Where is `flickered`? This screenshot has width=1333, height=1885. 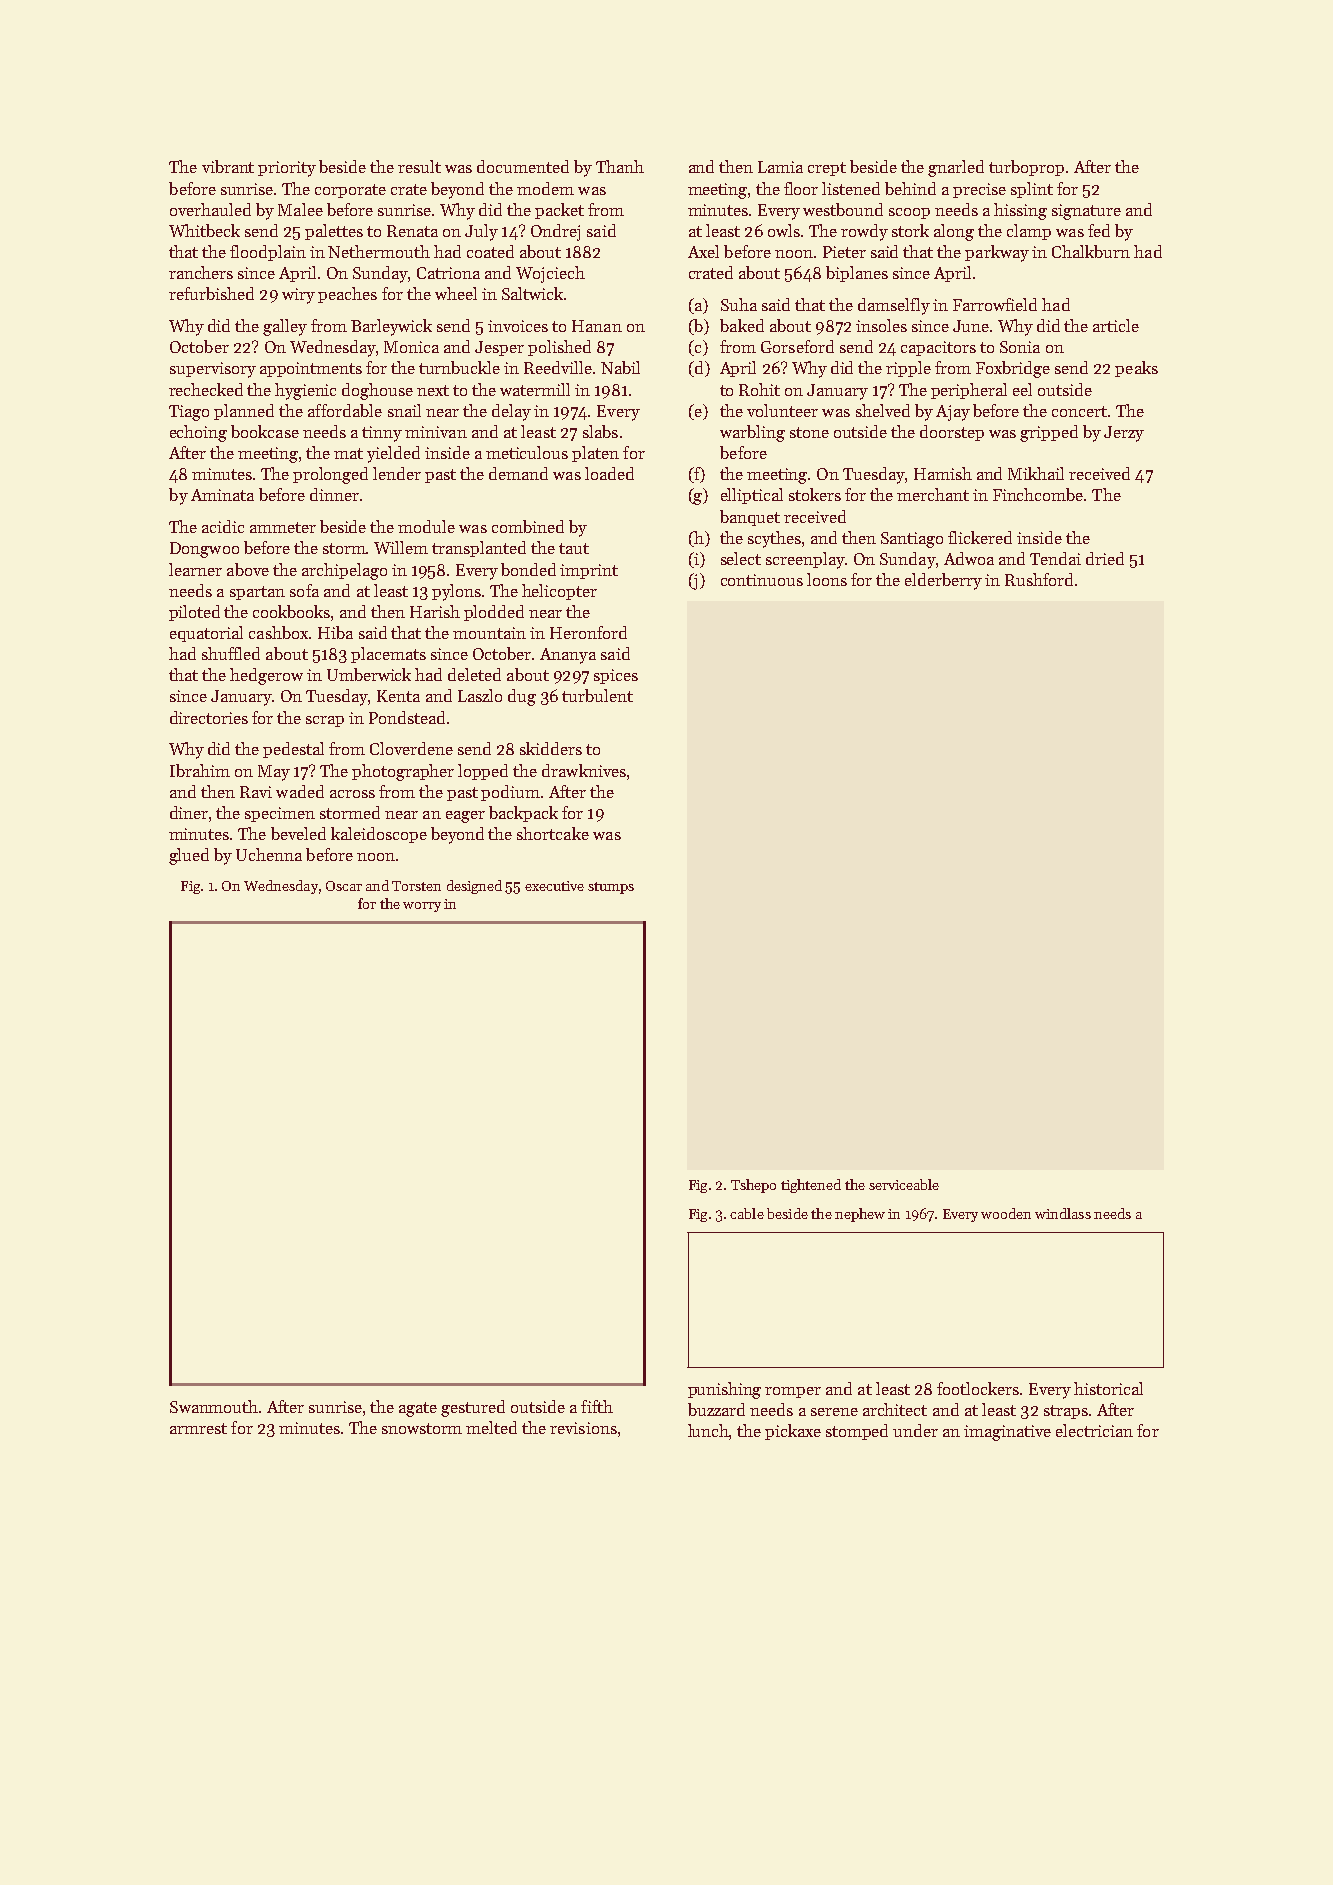 flickered is located at coordinates (980, 537).
